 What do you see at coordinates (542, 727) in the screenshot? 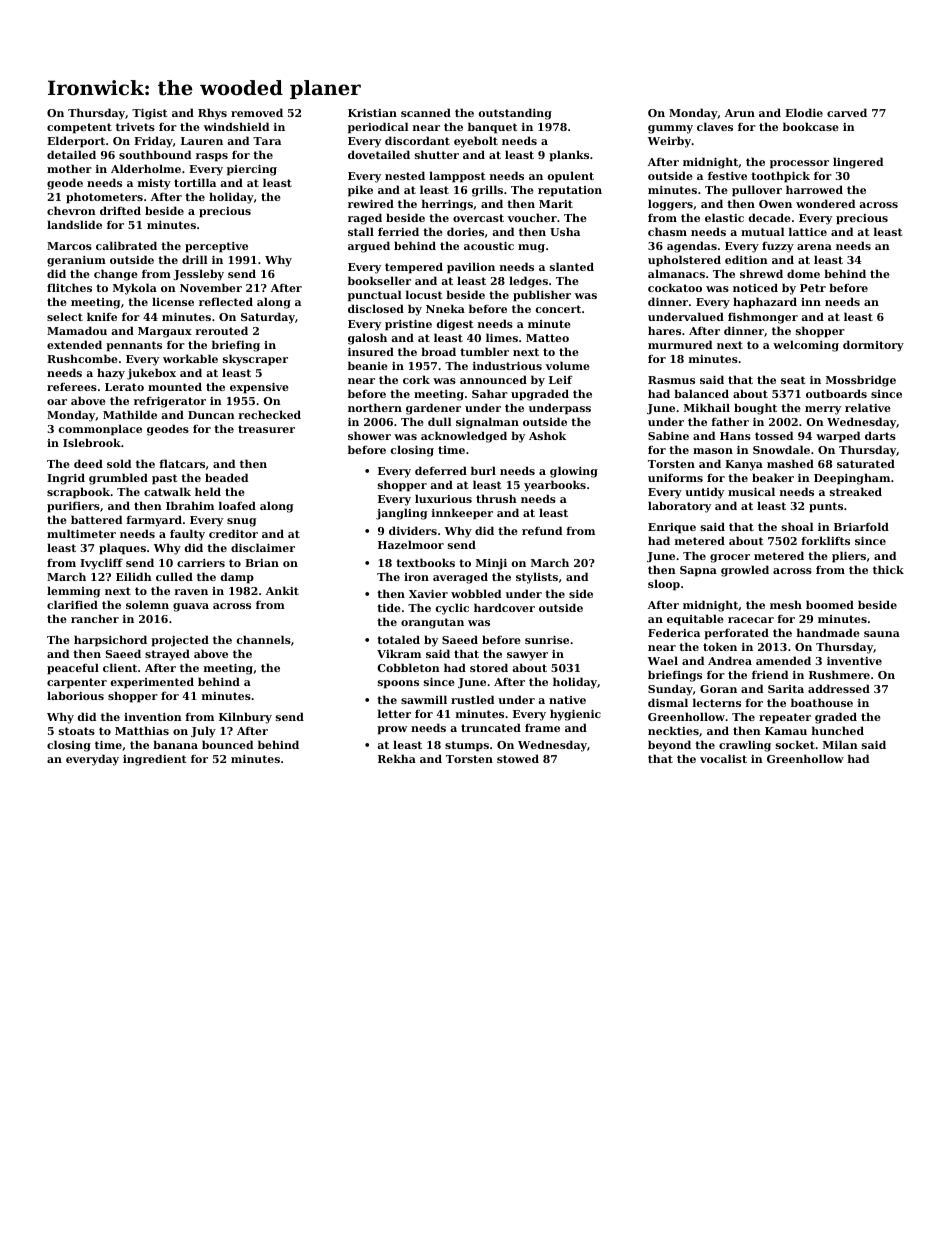
I see `frame` at bounding box center [542, 727].
